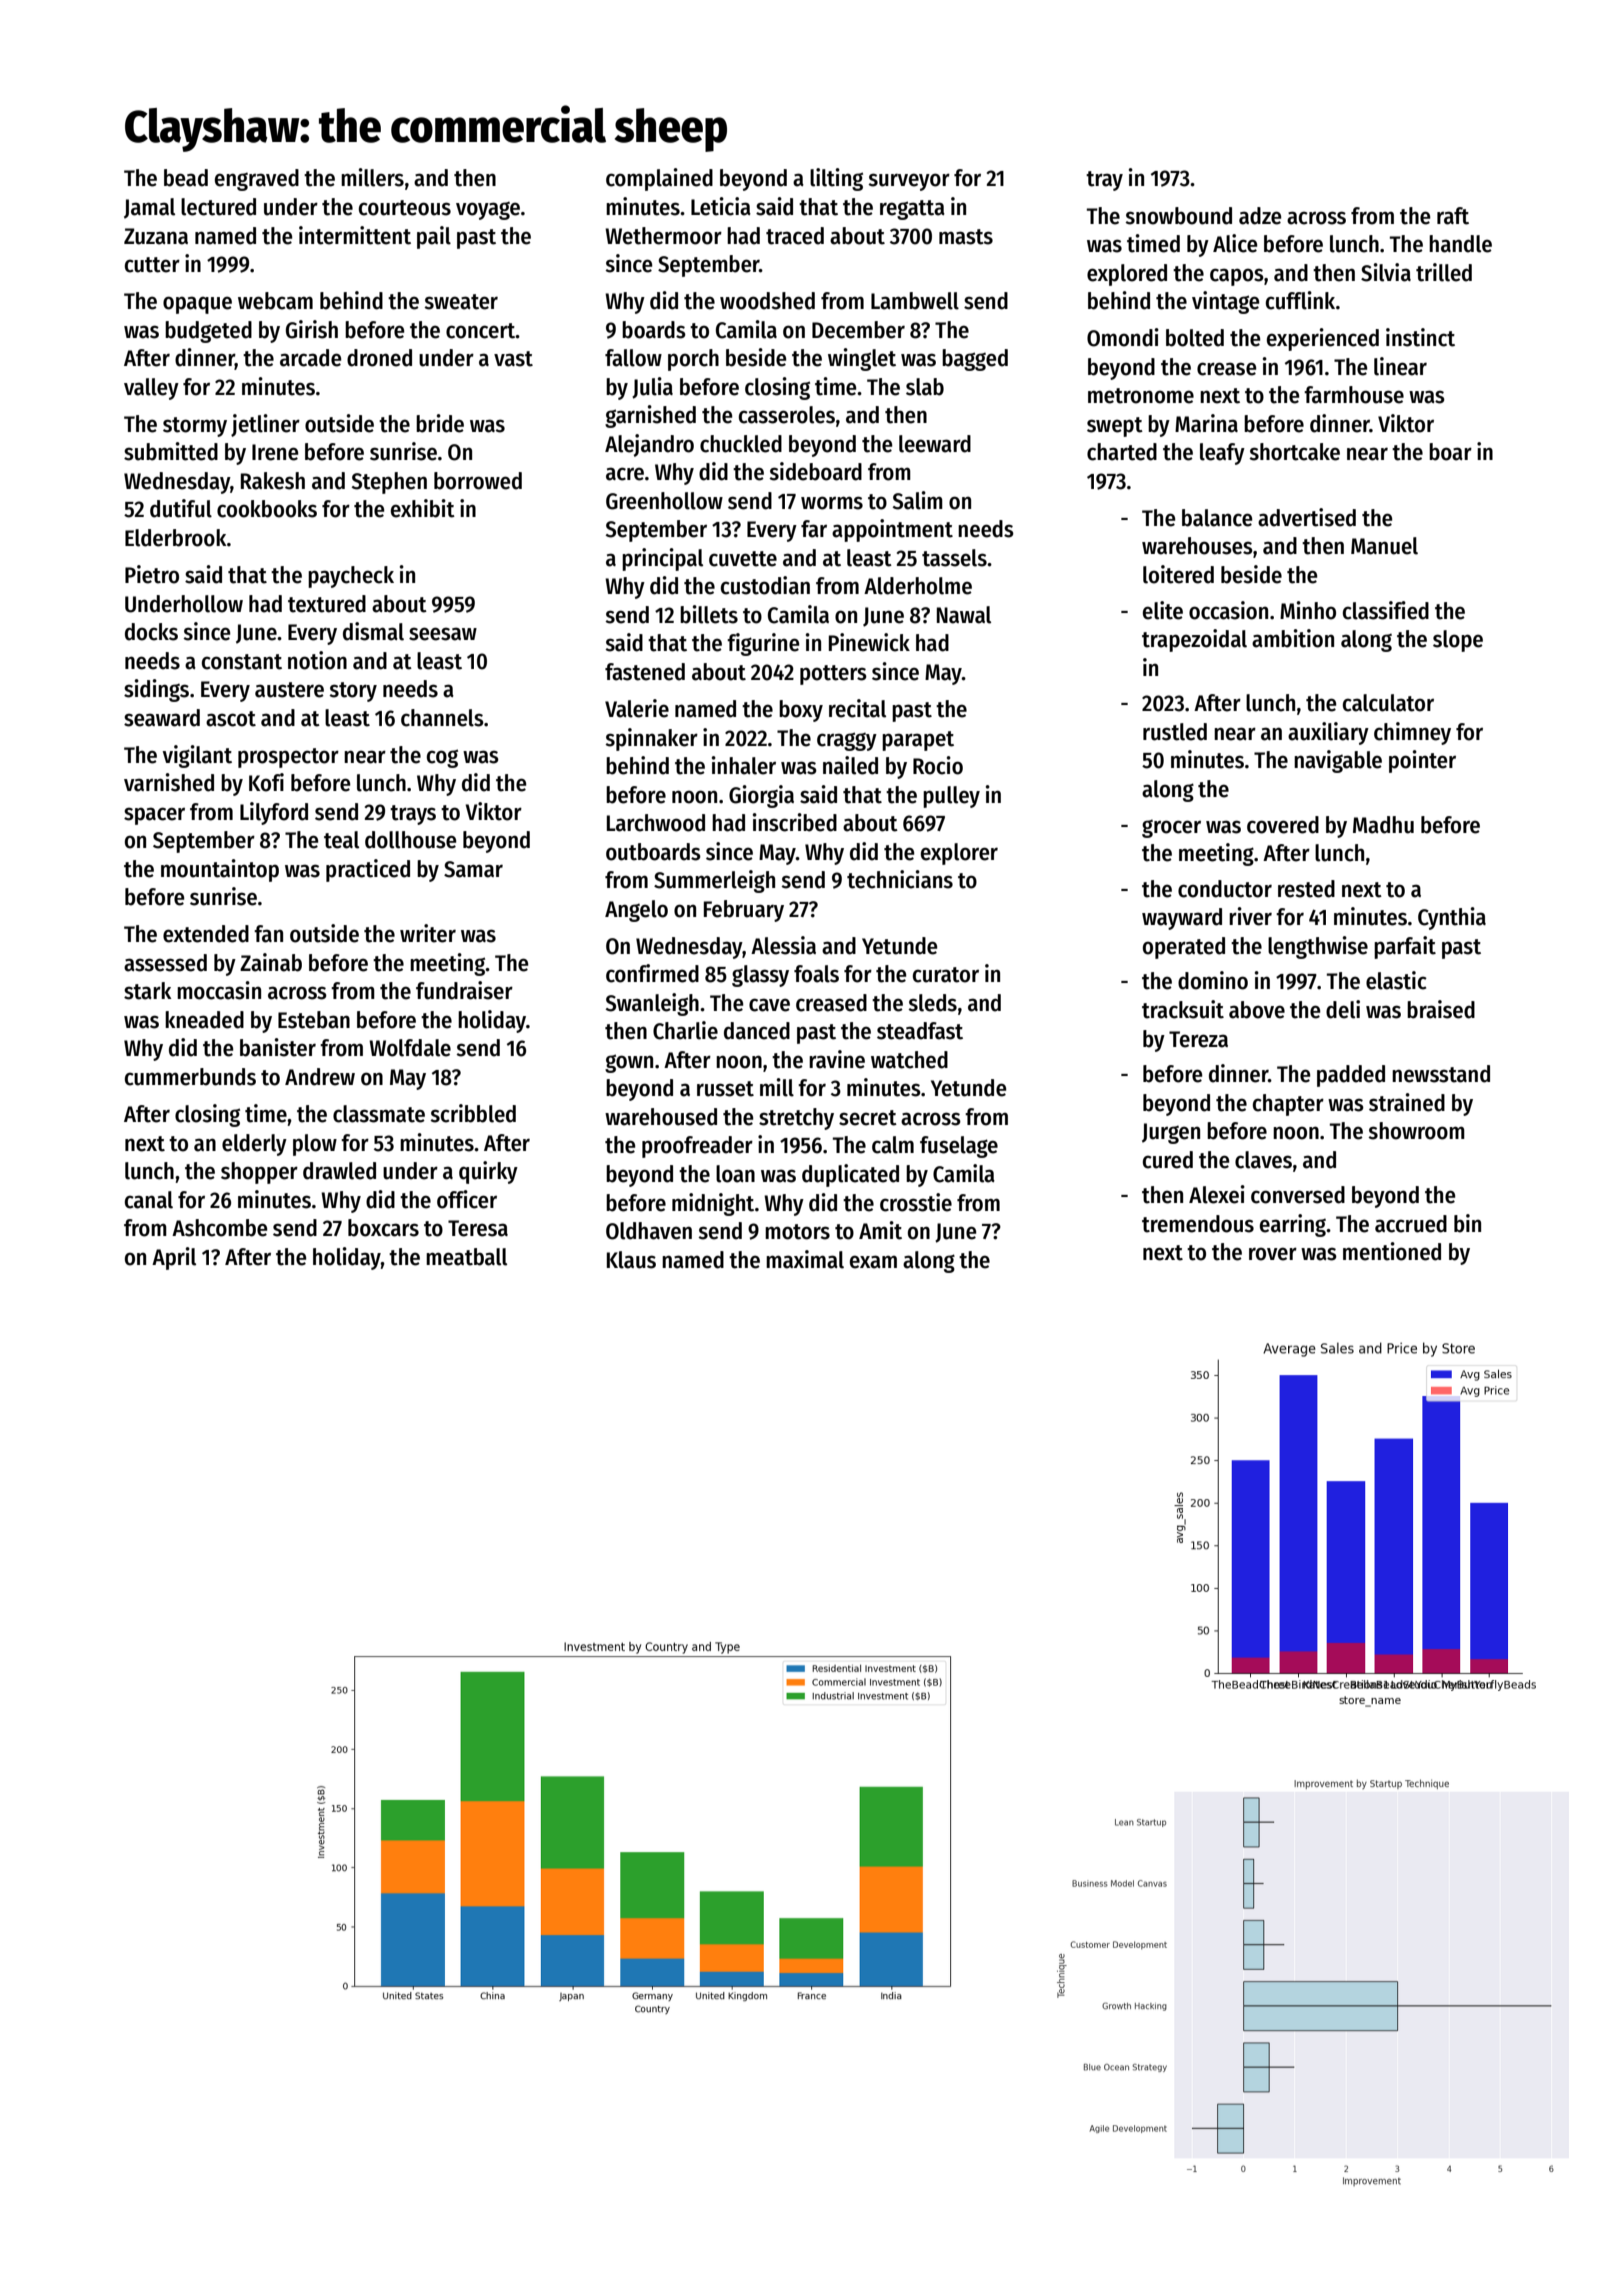  I want to click on Alessia, so click(783, 945).
